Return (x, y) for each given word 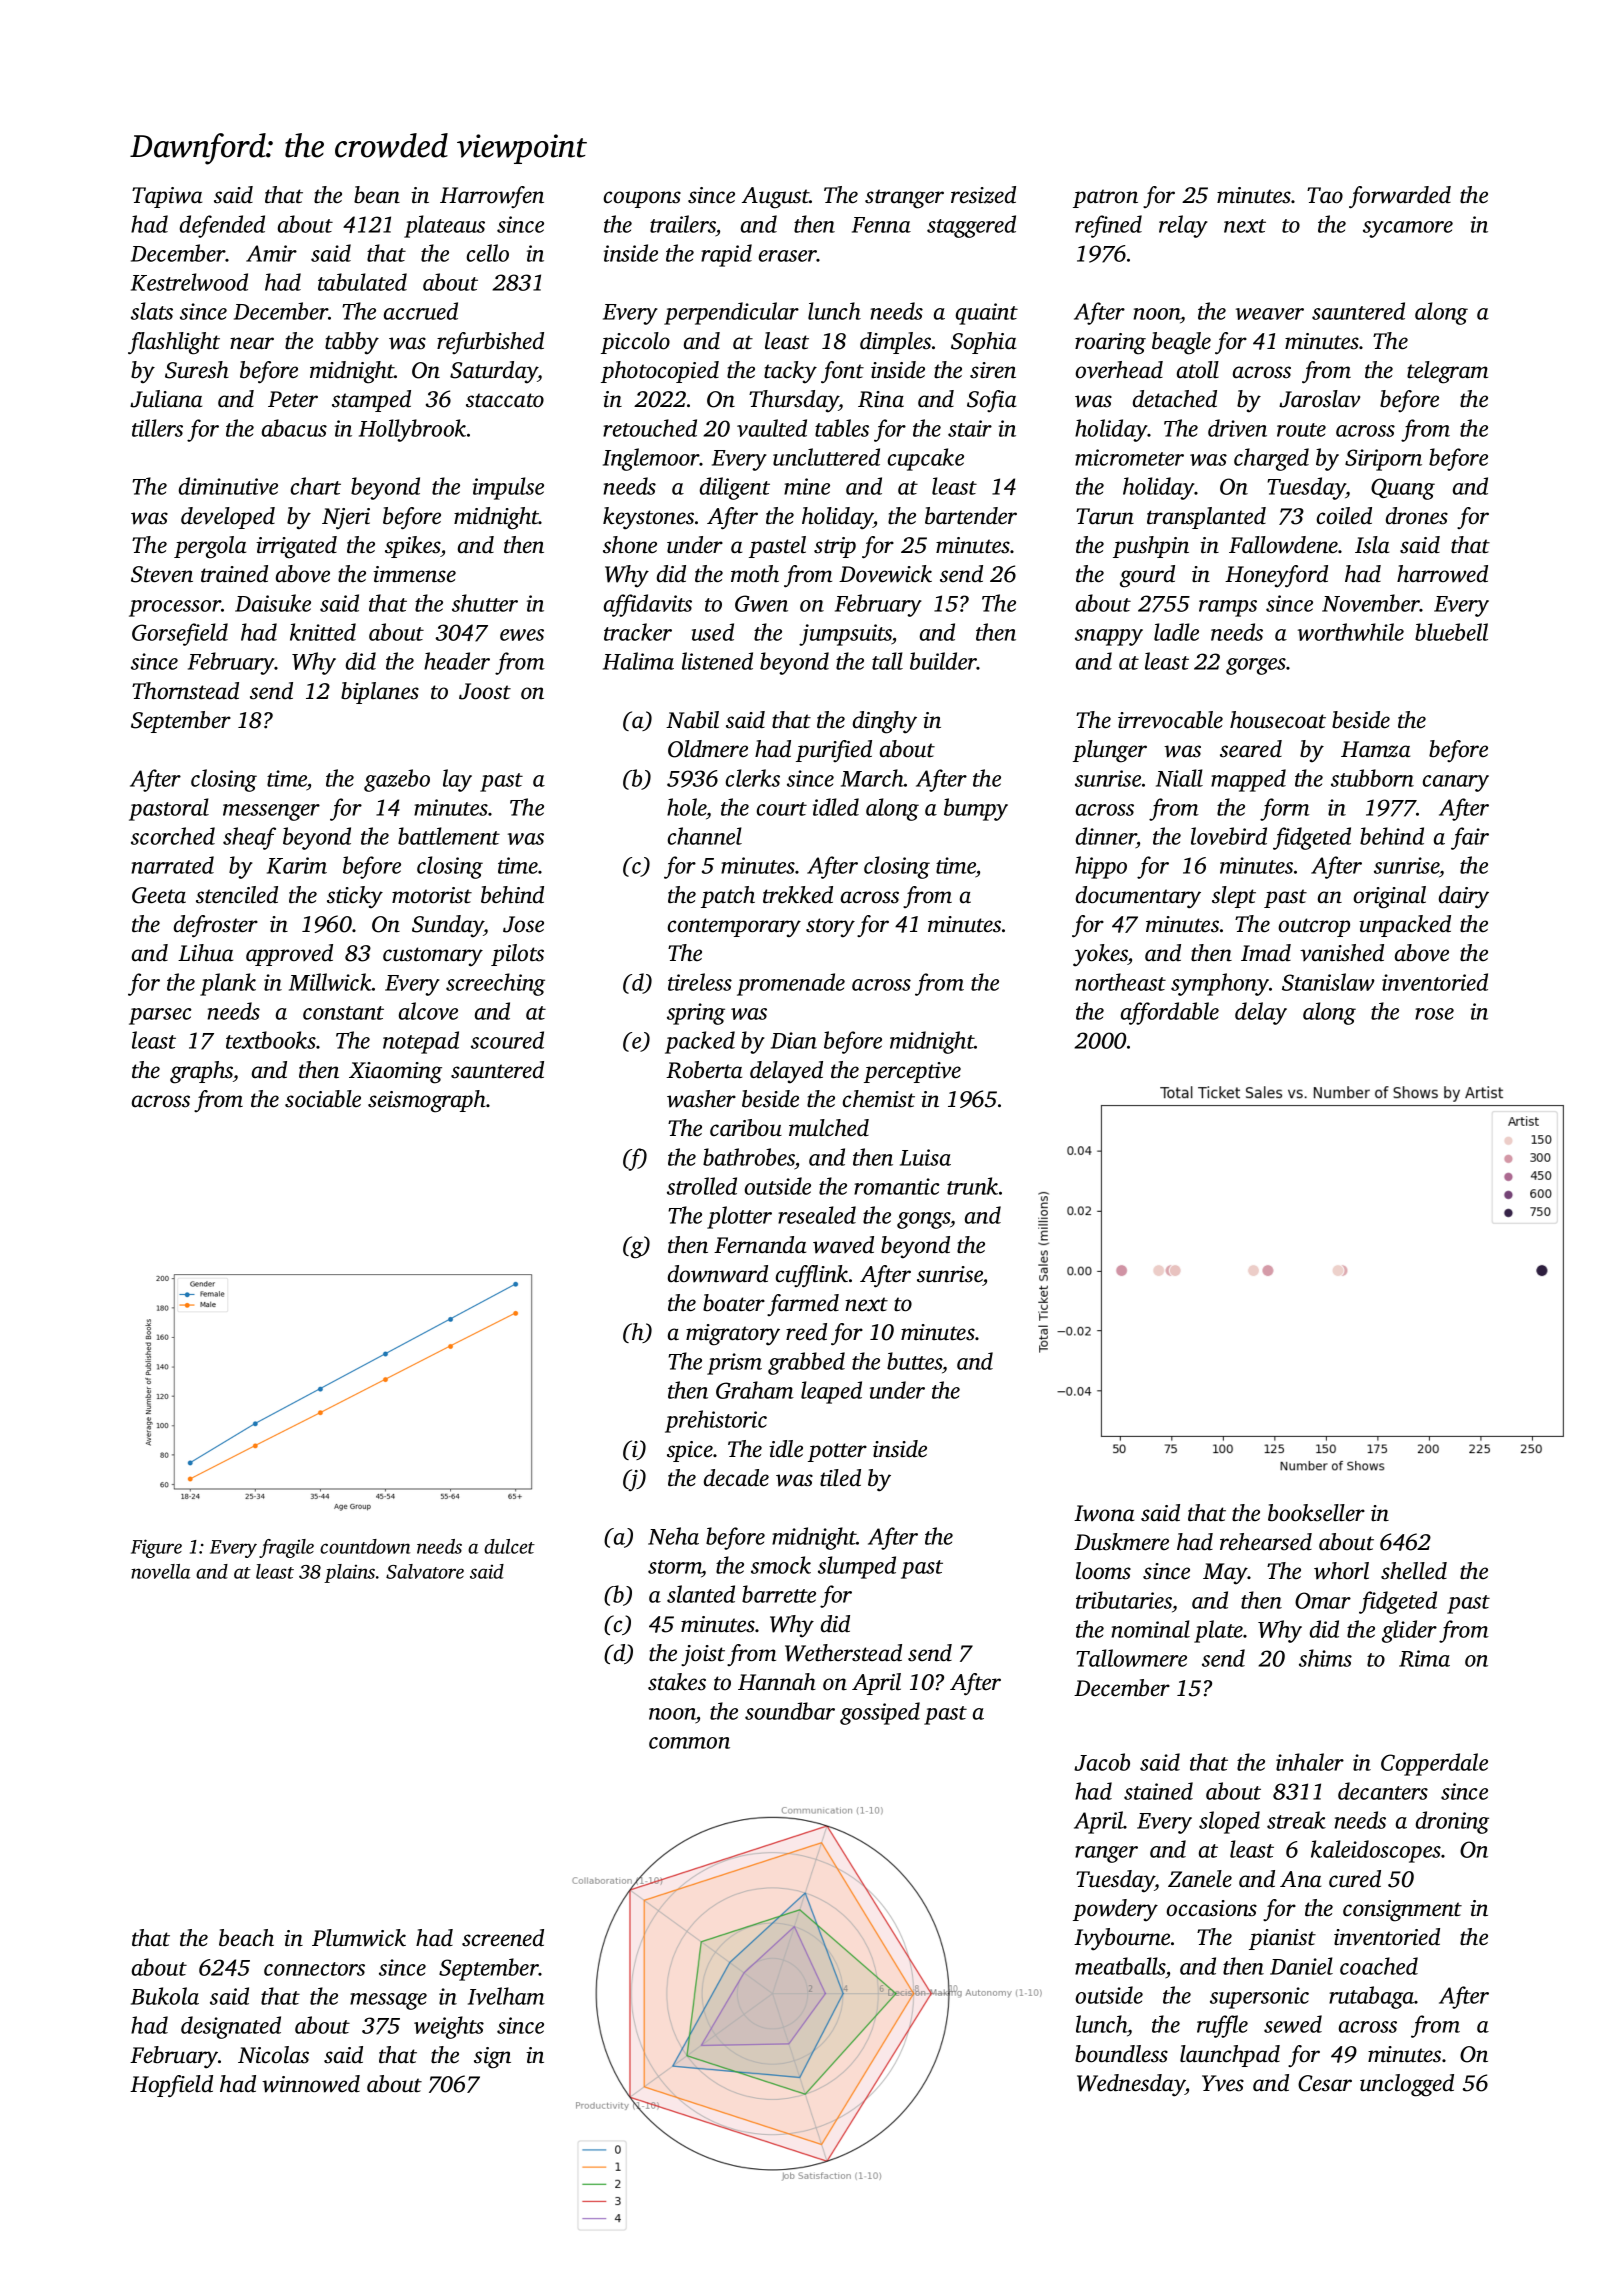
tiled (840, 1478)
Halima (638, 661)
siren (993, 370)
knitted (323, 632)
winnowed (311, 2084)
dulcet (509, 1546)
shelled (1414, 1571)
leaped (831, 1392)
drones (1417, 516)
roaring (1110, 344)
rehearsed (1266, 1542)
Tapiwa (167, 197)
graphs (201, 1072)
